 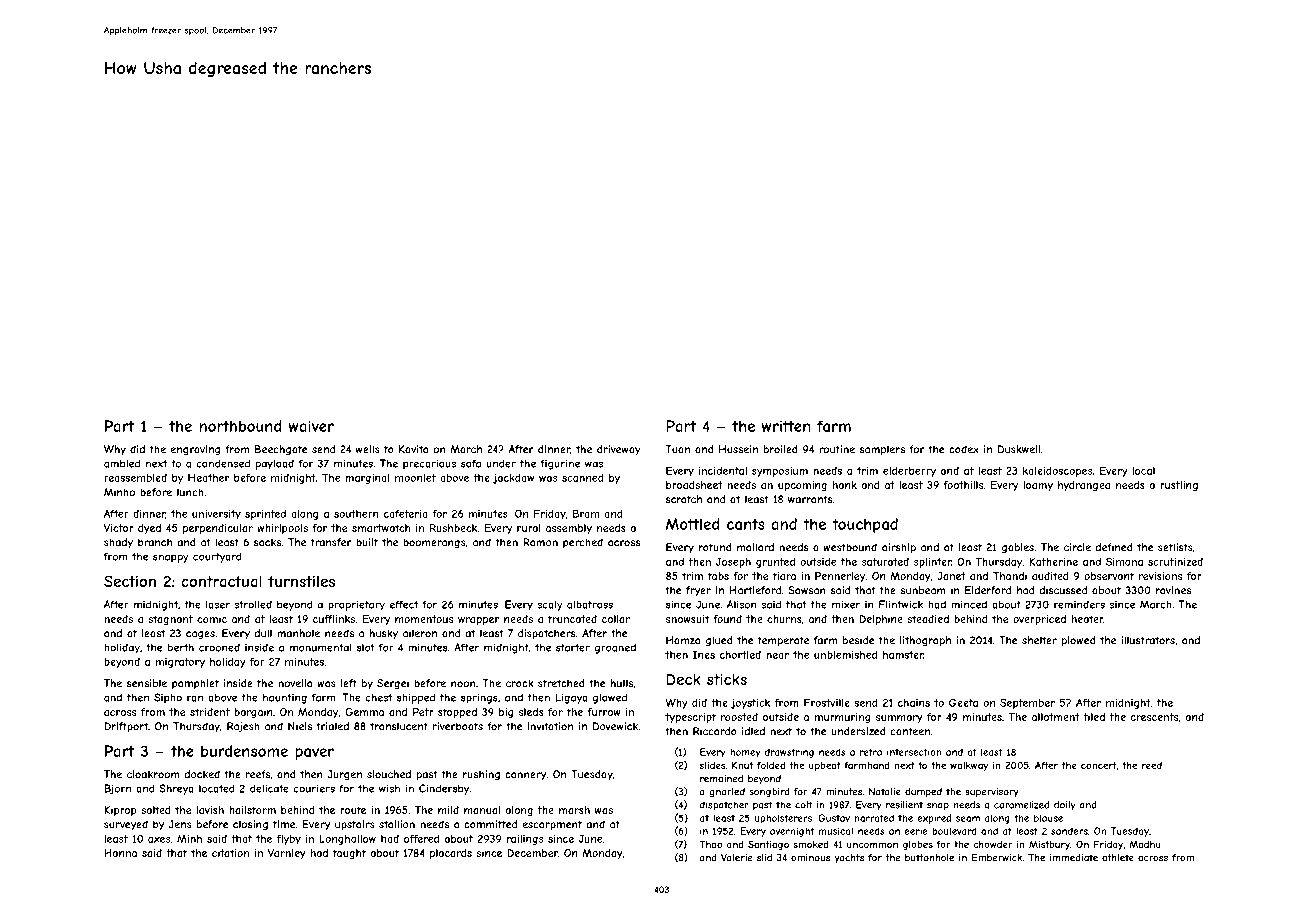 What do you see at coordinates (120, 853) in the document?
I see `Hanna` at bounding box center [120, 853].
